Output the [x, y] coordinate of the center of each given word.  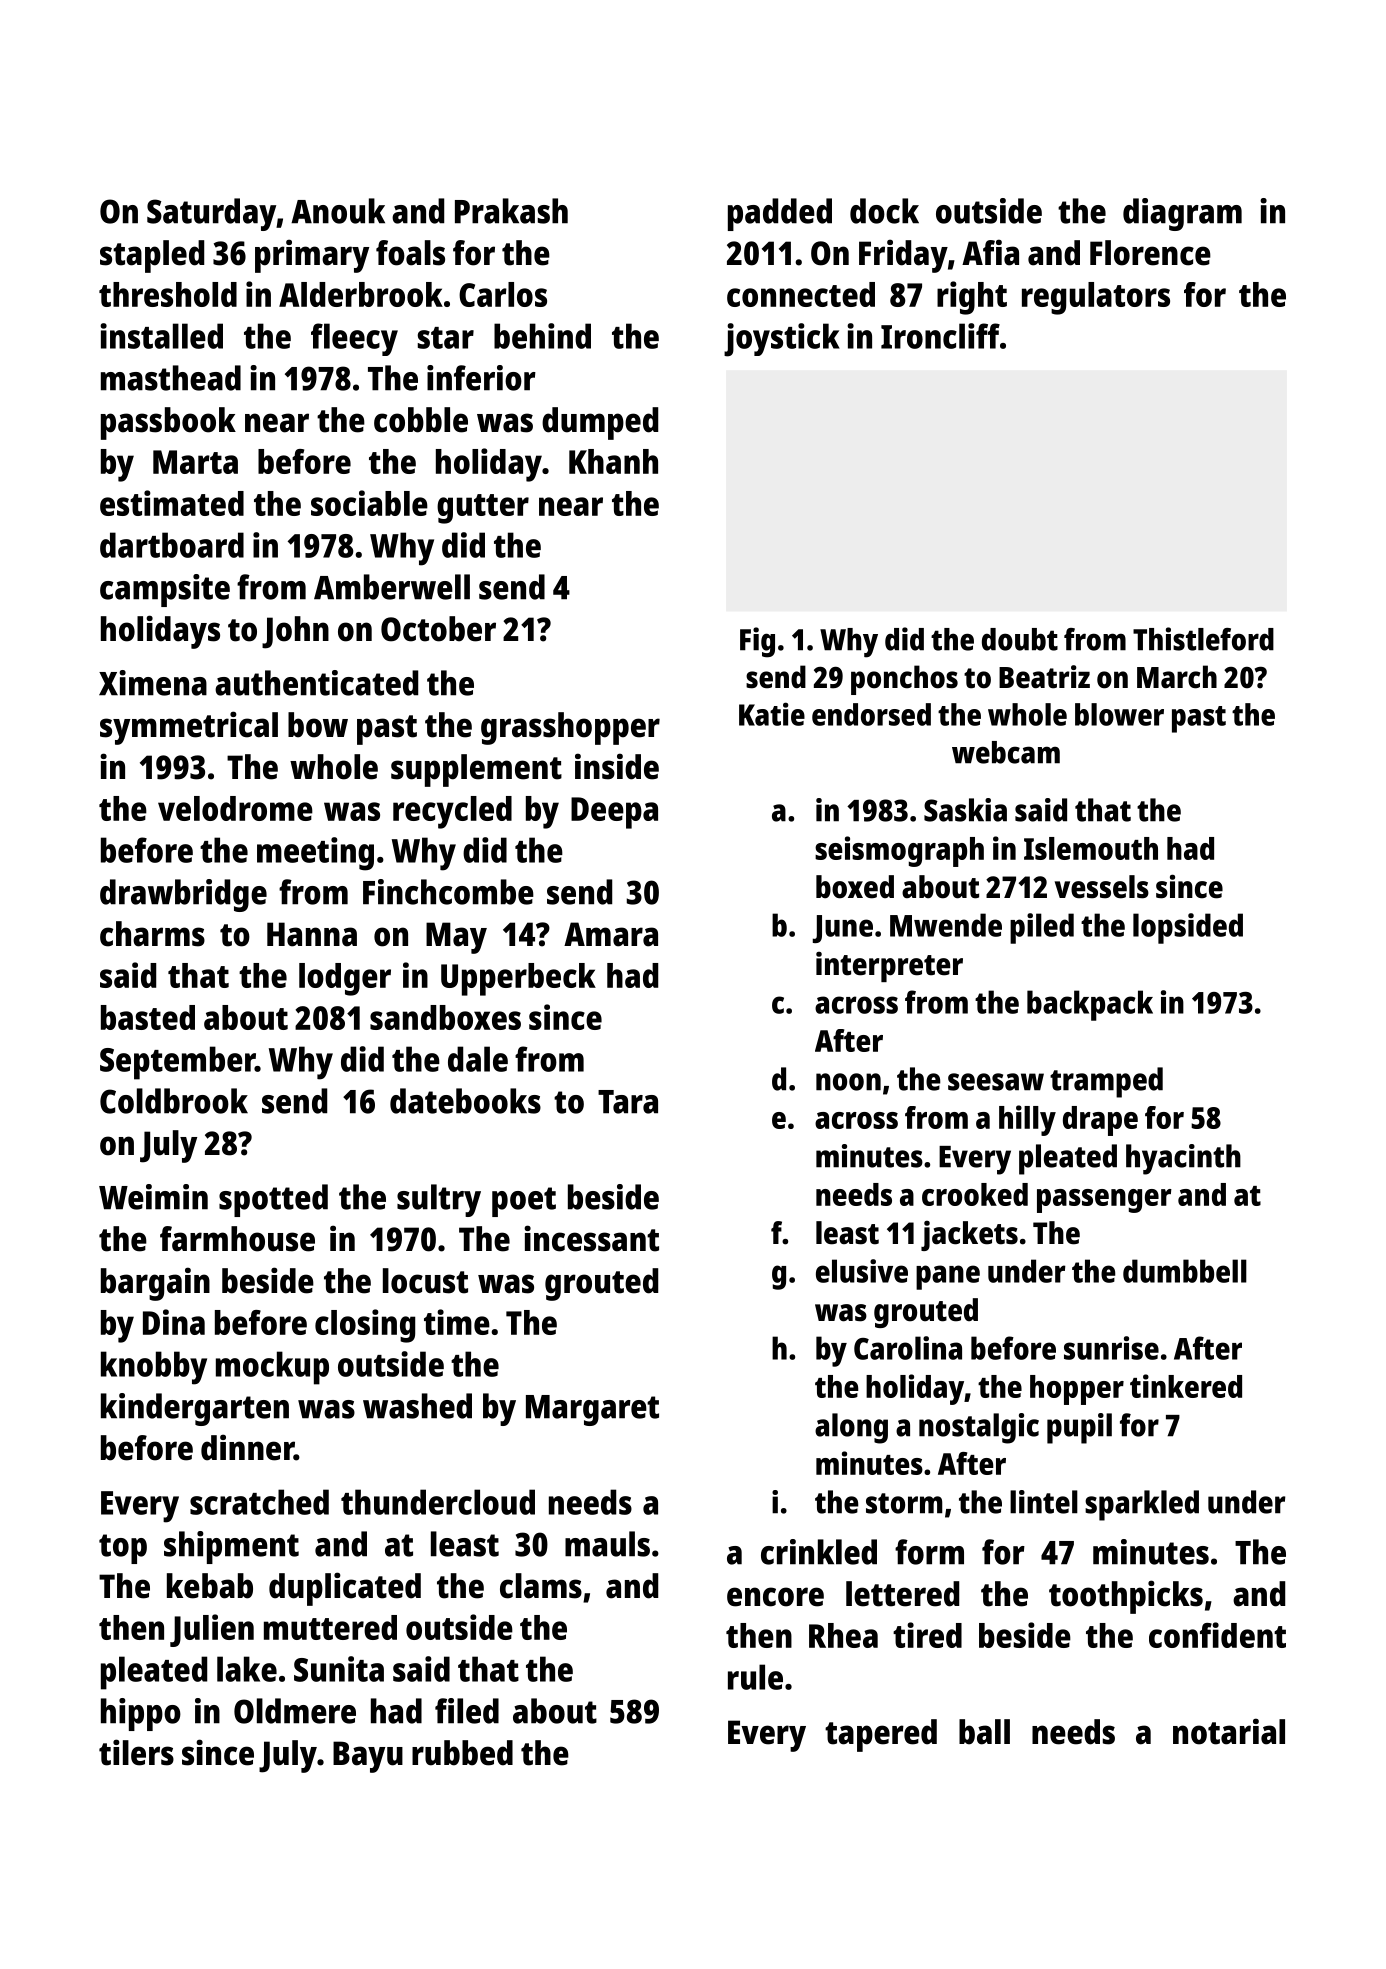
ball [984, 1732]
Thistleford [1203, 639]
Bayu [368, 1757]
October [438, 629]
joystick [782, 340]
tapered [881, 1735]
